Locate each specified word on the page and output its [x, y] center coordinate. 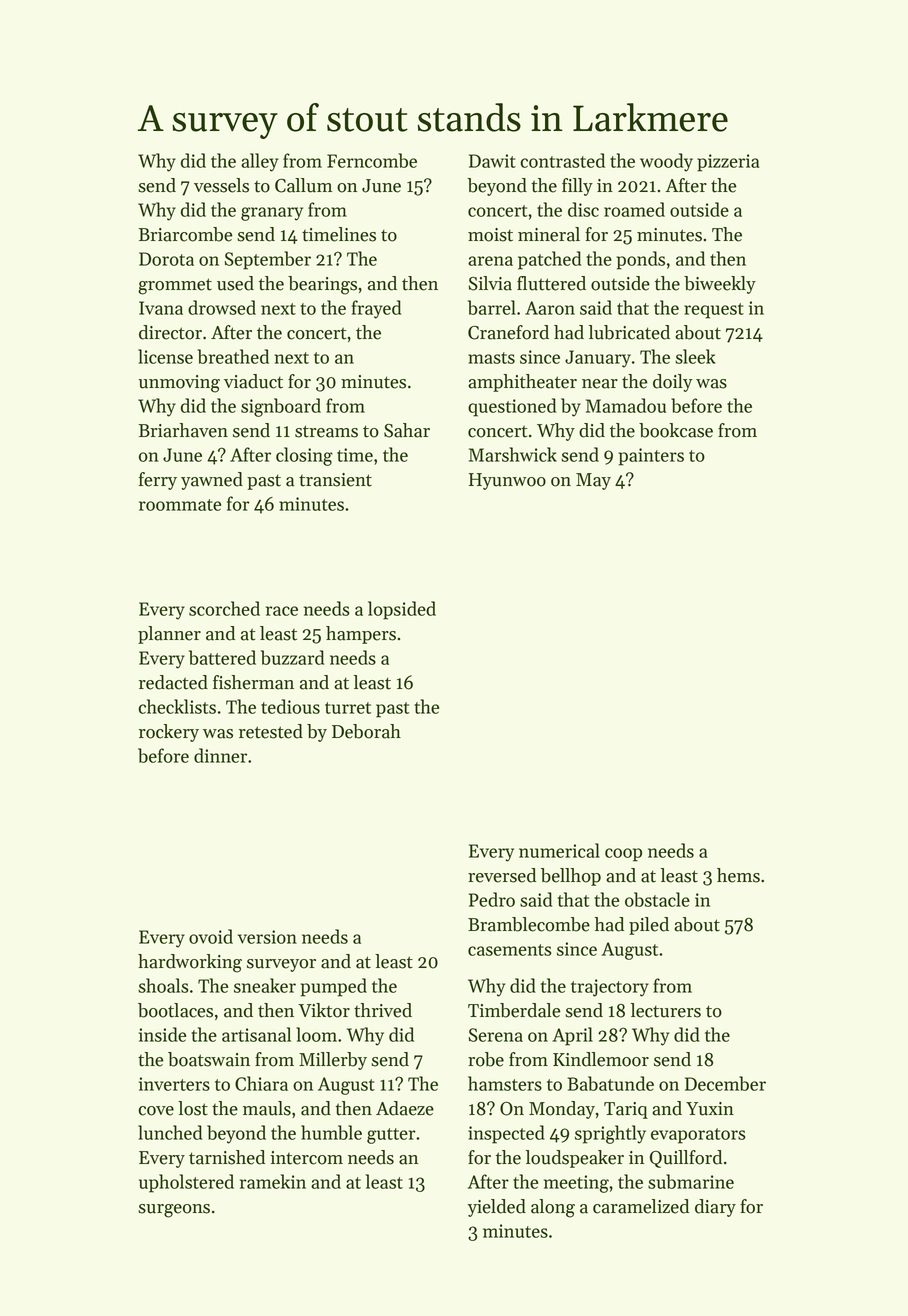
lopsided [402, 610]
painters [651, 457]
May [593, 481]
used [235, 283]
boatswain [209, 1059]
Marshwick [513, 454]
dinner [220, 755]
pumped [334, 987]
